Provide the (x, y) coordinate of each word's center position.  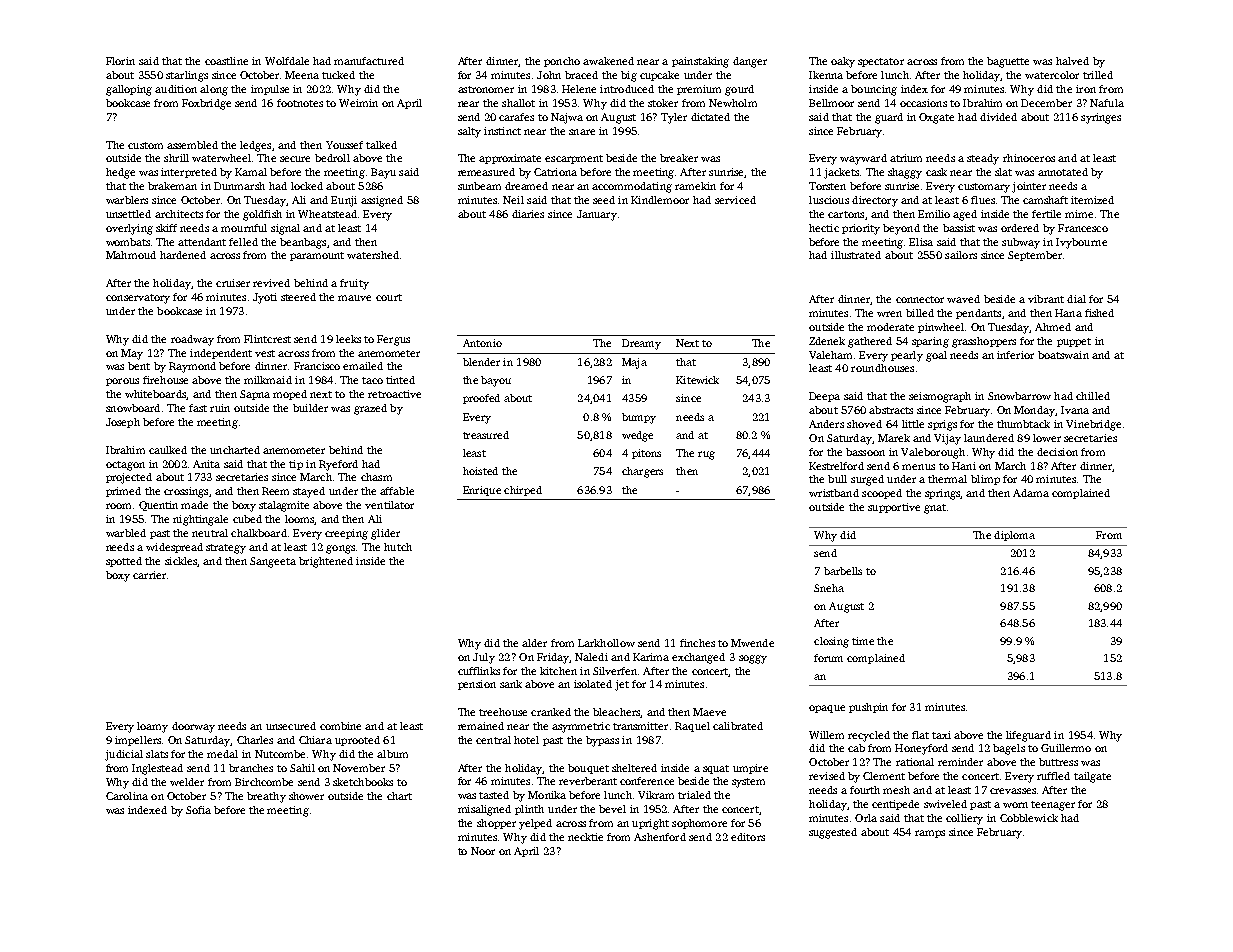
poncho (562, 62)
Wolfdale (287, 61)
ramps (930, 834)
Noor (483, 851)
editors (748, 837)
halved (1072, 61)
